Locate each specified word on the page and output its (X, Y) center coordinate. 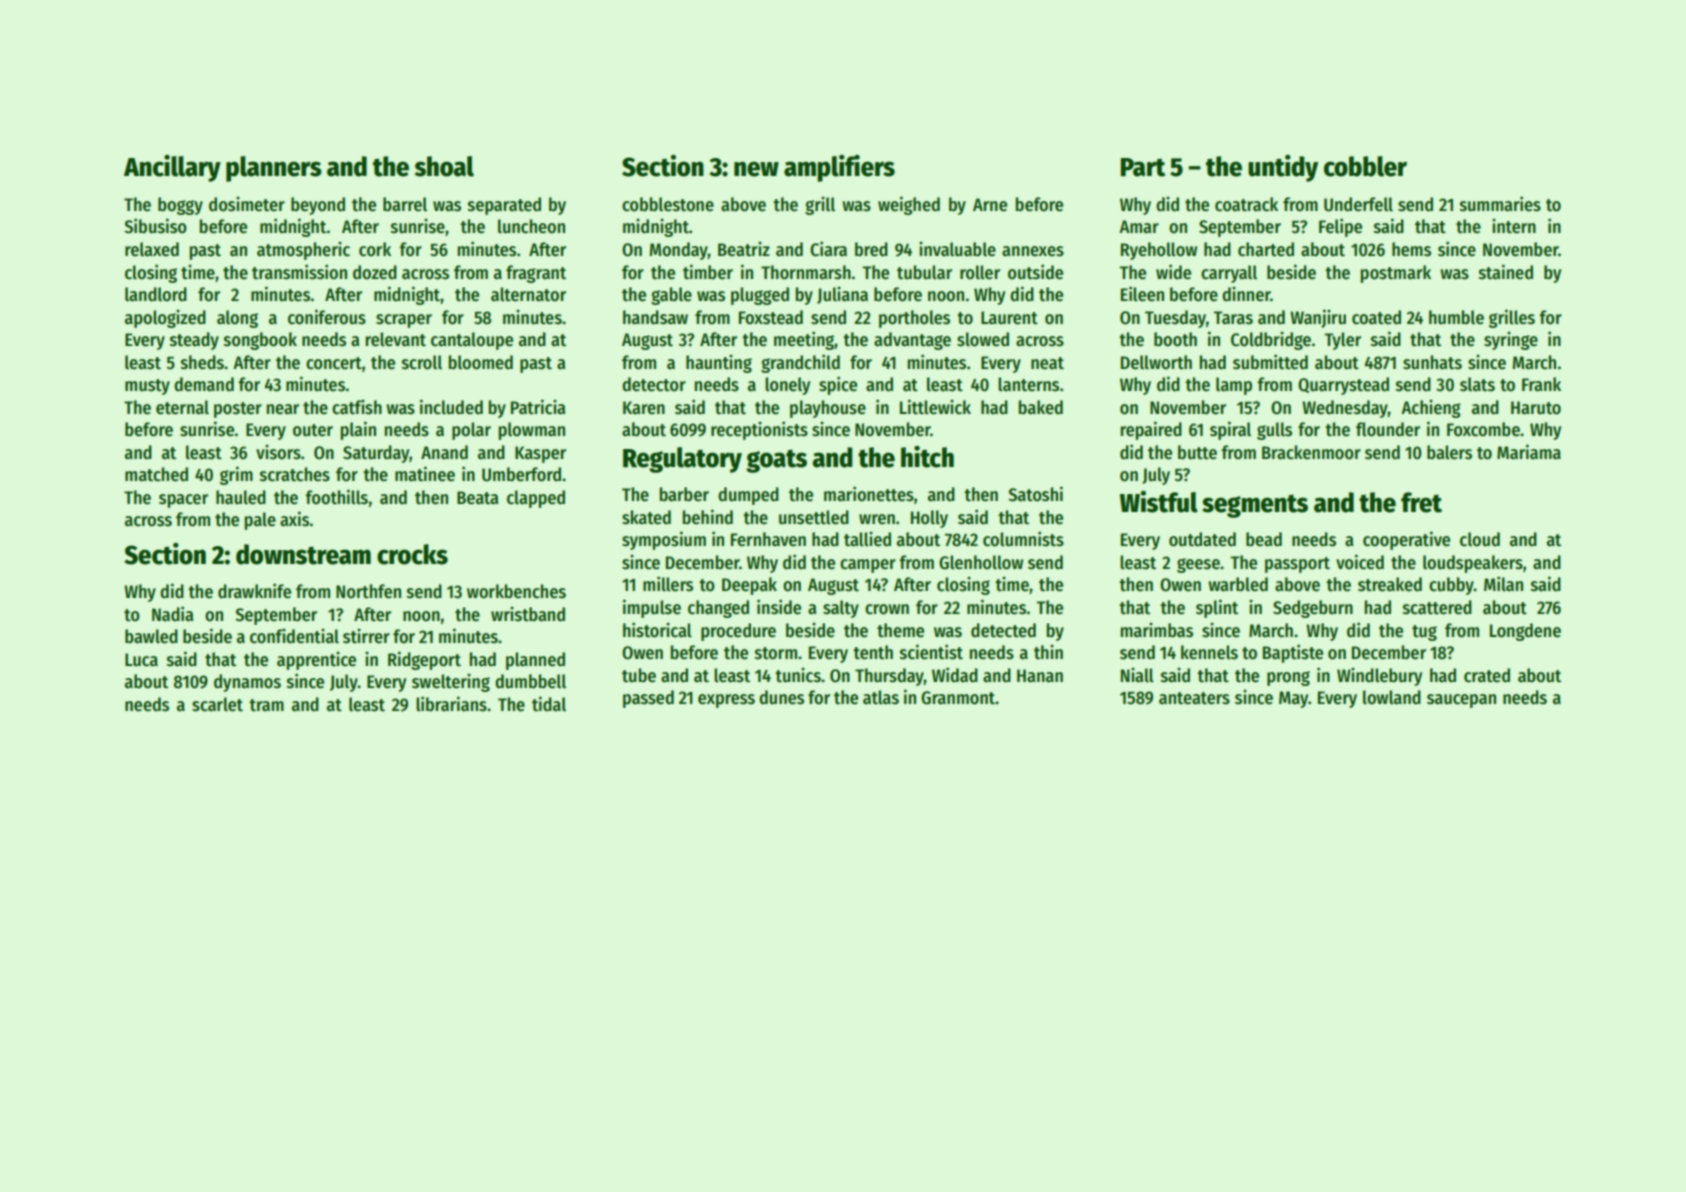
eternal (182, 407)
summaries (1500, 204)
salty (841, 609)
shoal (444, 166)
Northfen (368, 591)
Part (1142, 167)
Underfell (1358, 204)
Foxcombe (1483, 429)
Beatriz (744, 249)
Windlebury (1379, 677)
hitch (927, 457)
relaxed (152, 249)
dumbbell (530, 681)
